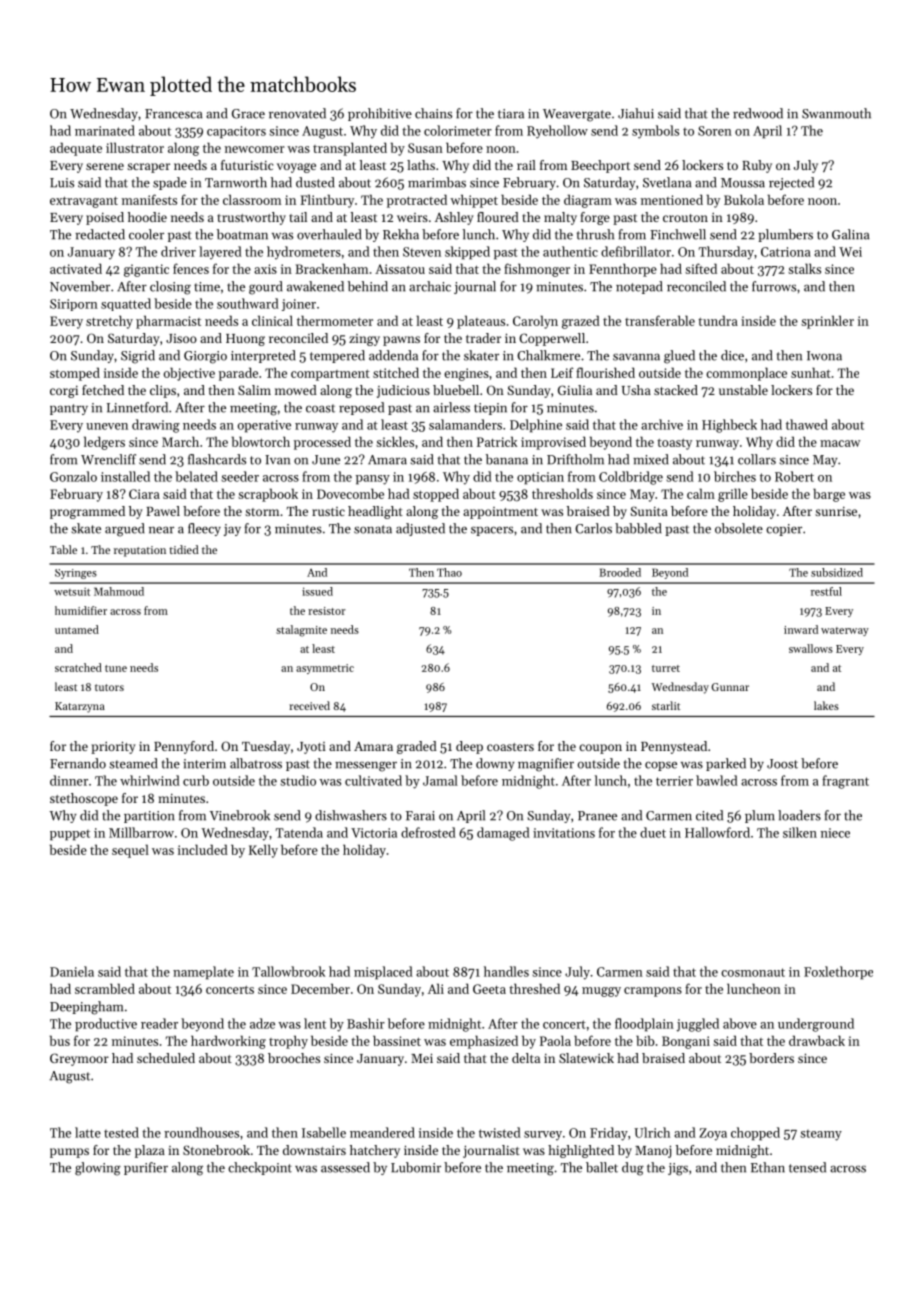 The image size is (924, 1308). I want to click on purifier, so click(146, 1168).
